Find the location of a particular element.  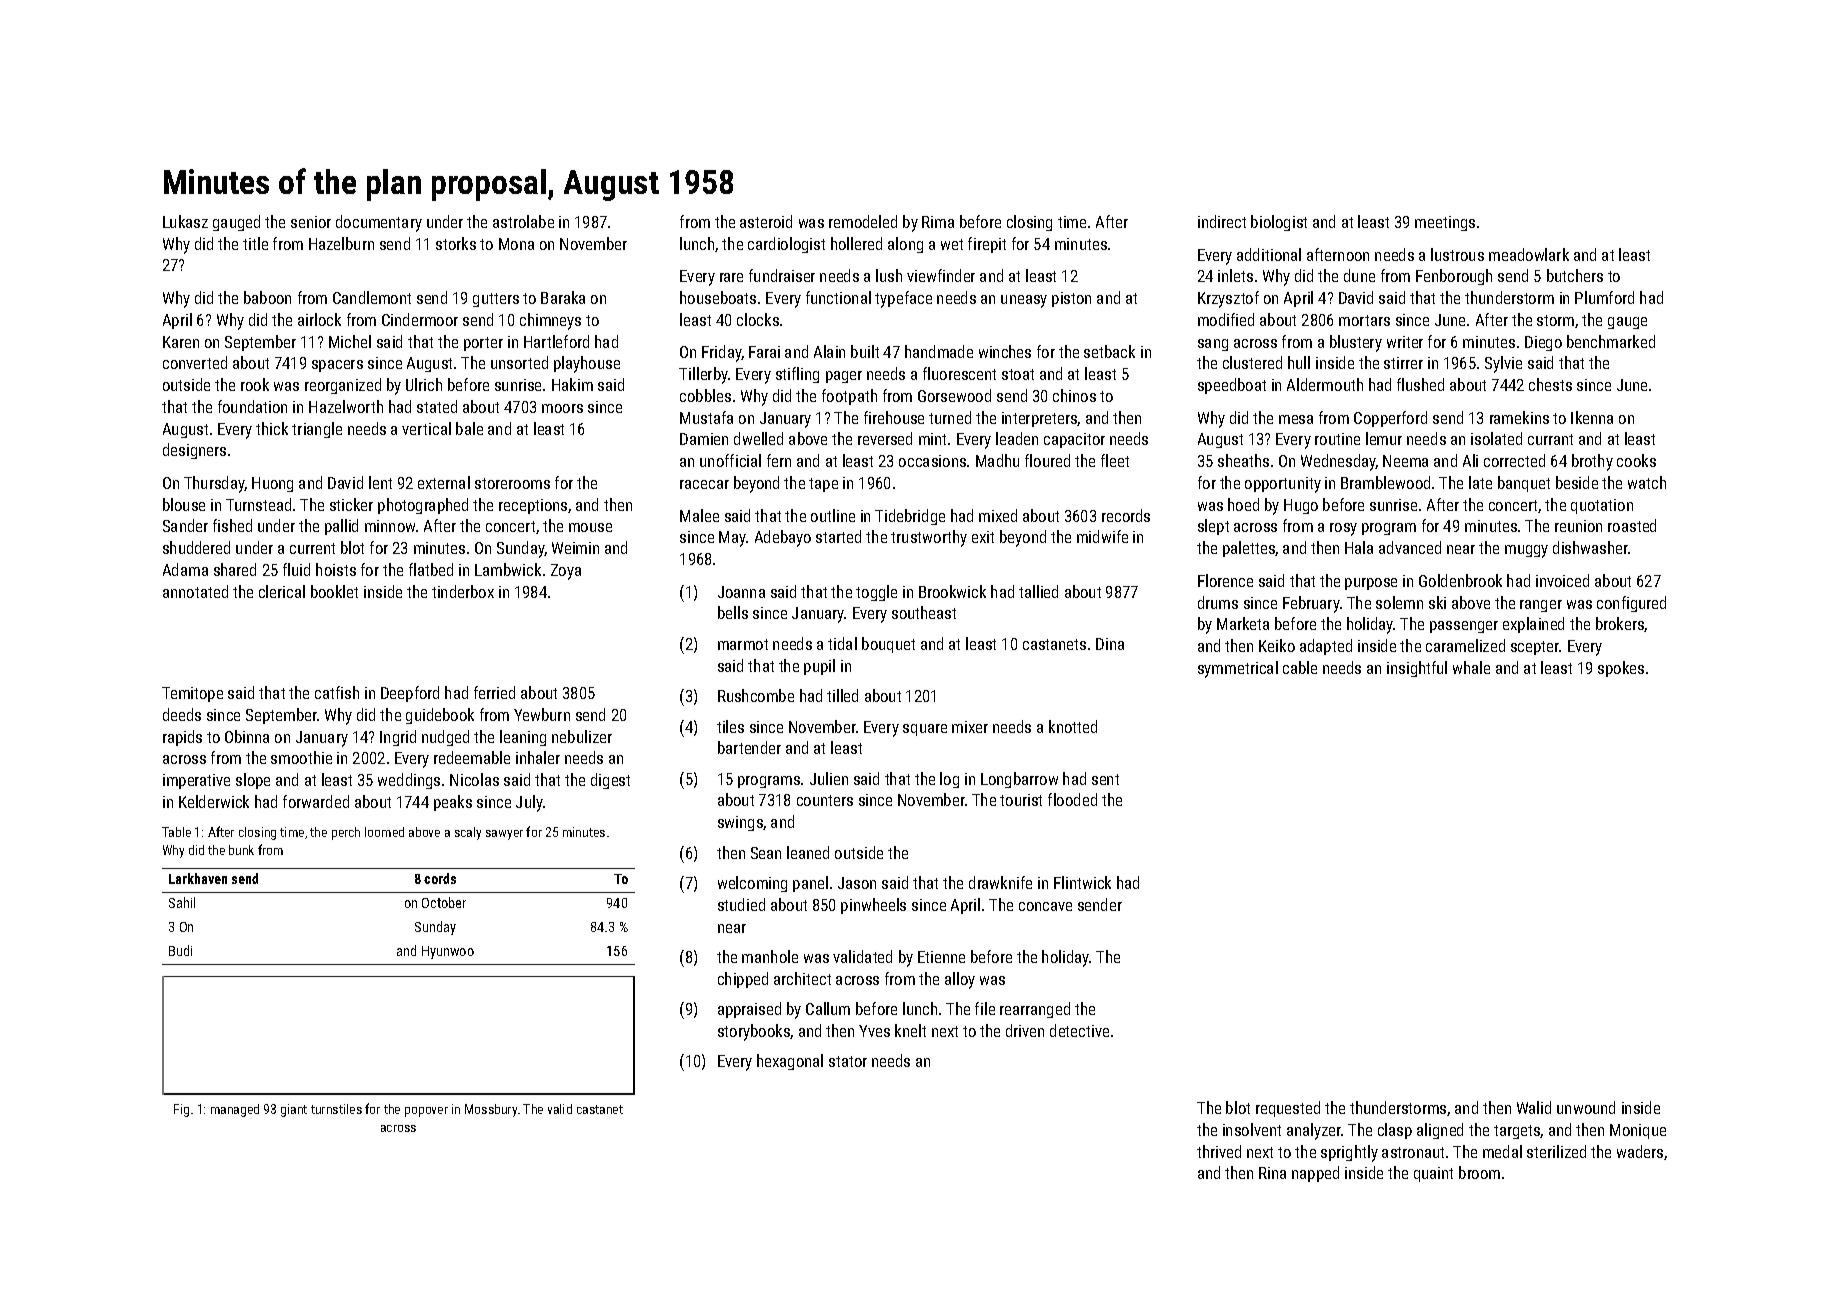

Rina is located at coordinates (1272, 1173).
